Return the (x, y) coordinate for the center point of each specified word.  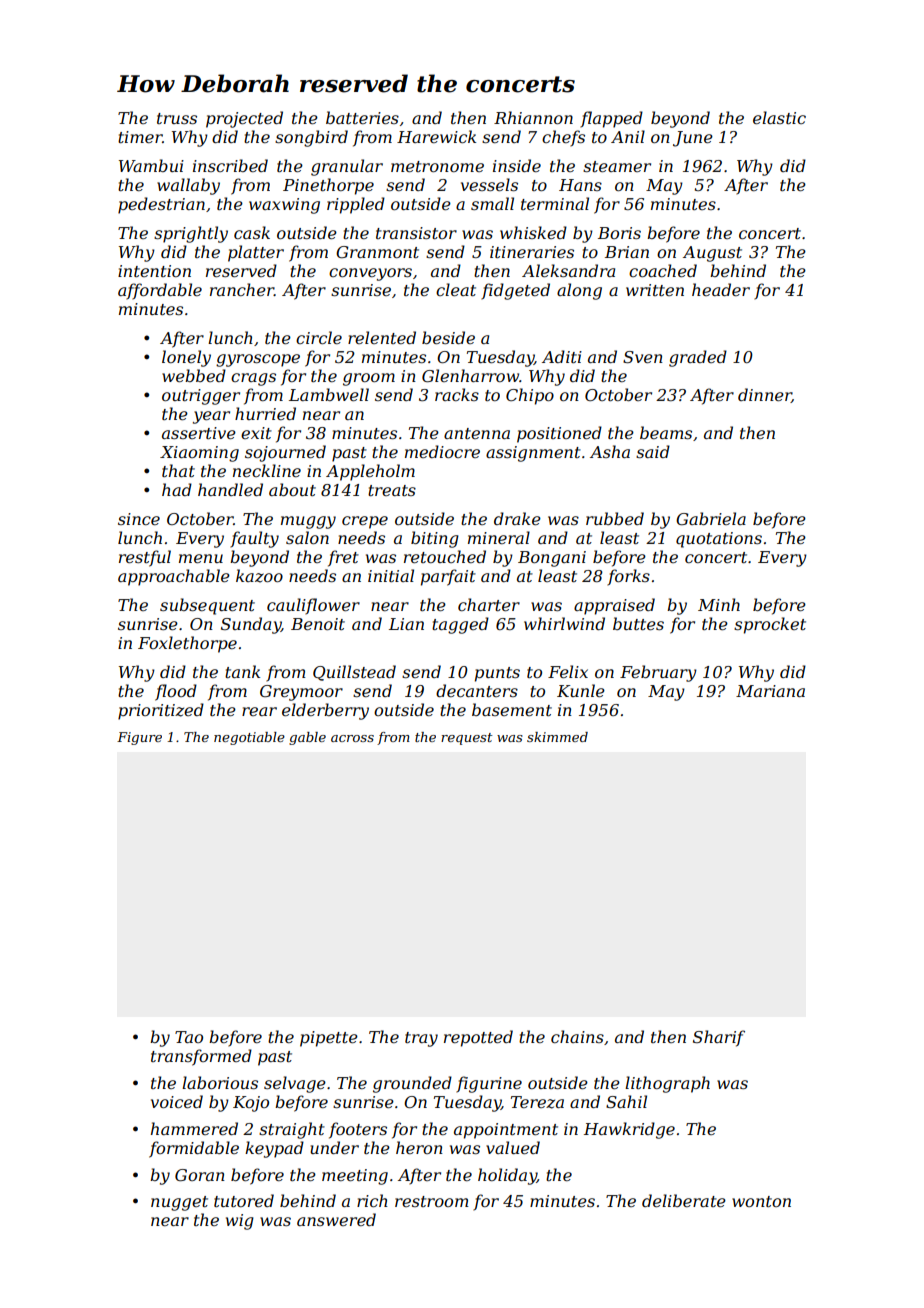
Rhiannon (533, 117)
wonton (761, 1201)
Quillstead (354, 673)
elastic (779, 117)
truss (177, 118)
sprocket (770, 625)
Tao (189, 1037)
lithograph (667, 1084)
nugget (179, 1203)
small (492, 203)
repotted (478, 1038)
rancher (242, 289)
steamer (617, 166)
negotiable (249, 738)
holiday (507, 1176)
